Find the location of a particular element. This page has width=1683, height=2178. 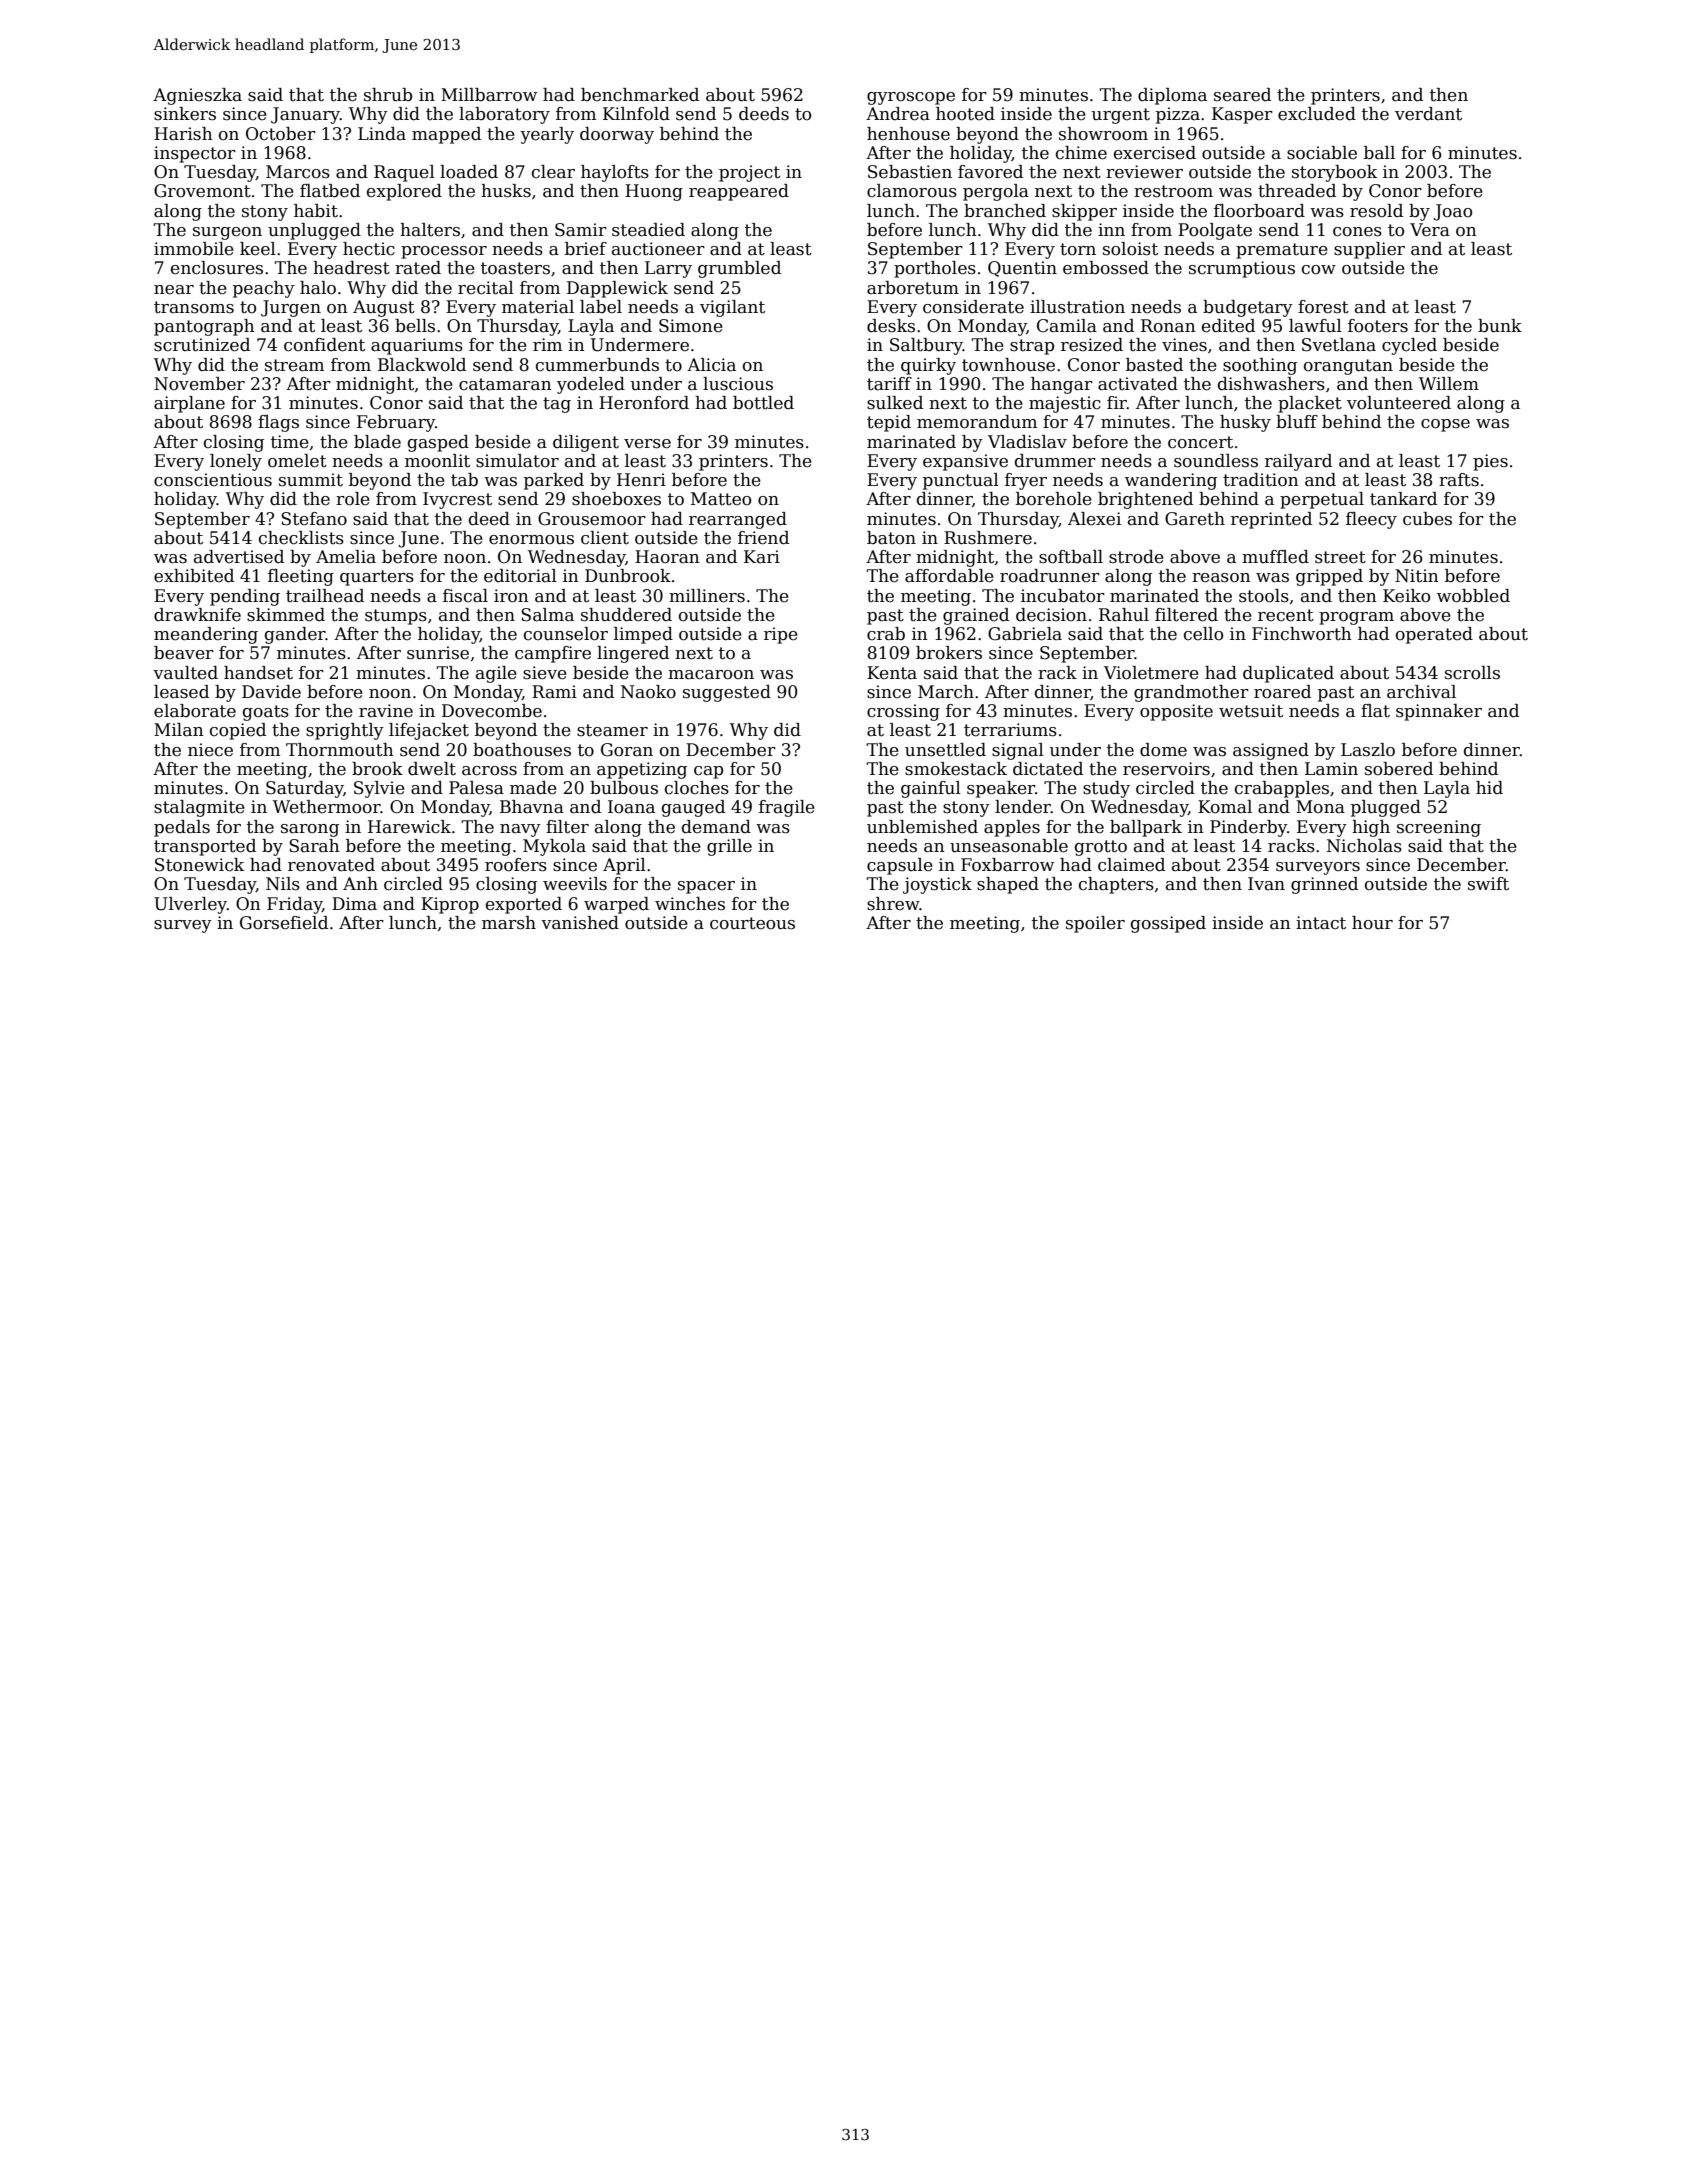

copse is located at coordinates (1445, 425).
